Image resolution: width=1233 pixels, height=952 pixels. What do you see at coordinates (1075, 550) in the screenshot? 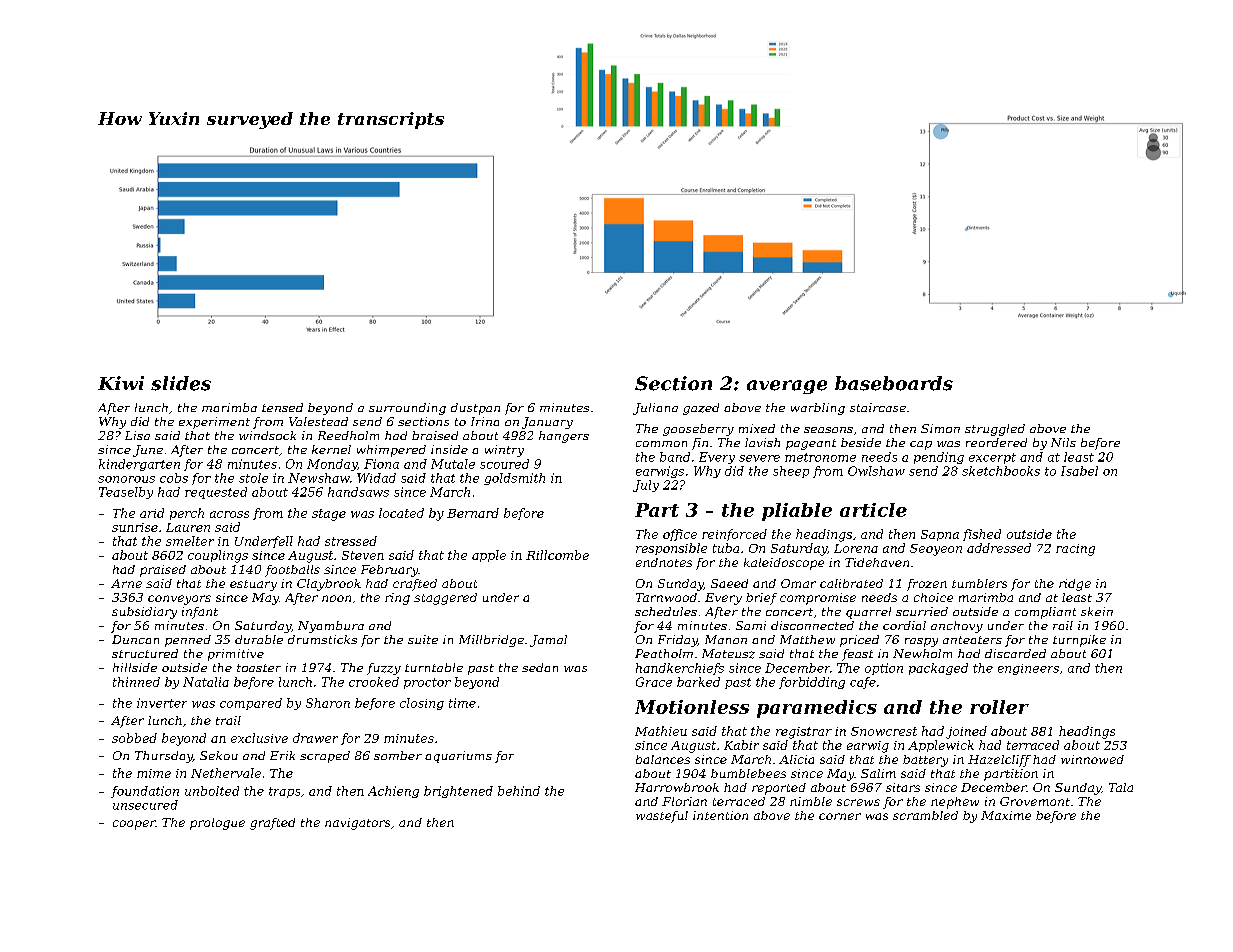
I see `racing` at bounding box center [1075, 550].
